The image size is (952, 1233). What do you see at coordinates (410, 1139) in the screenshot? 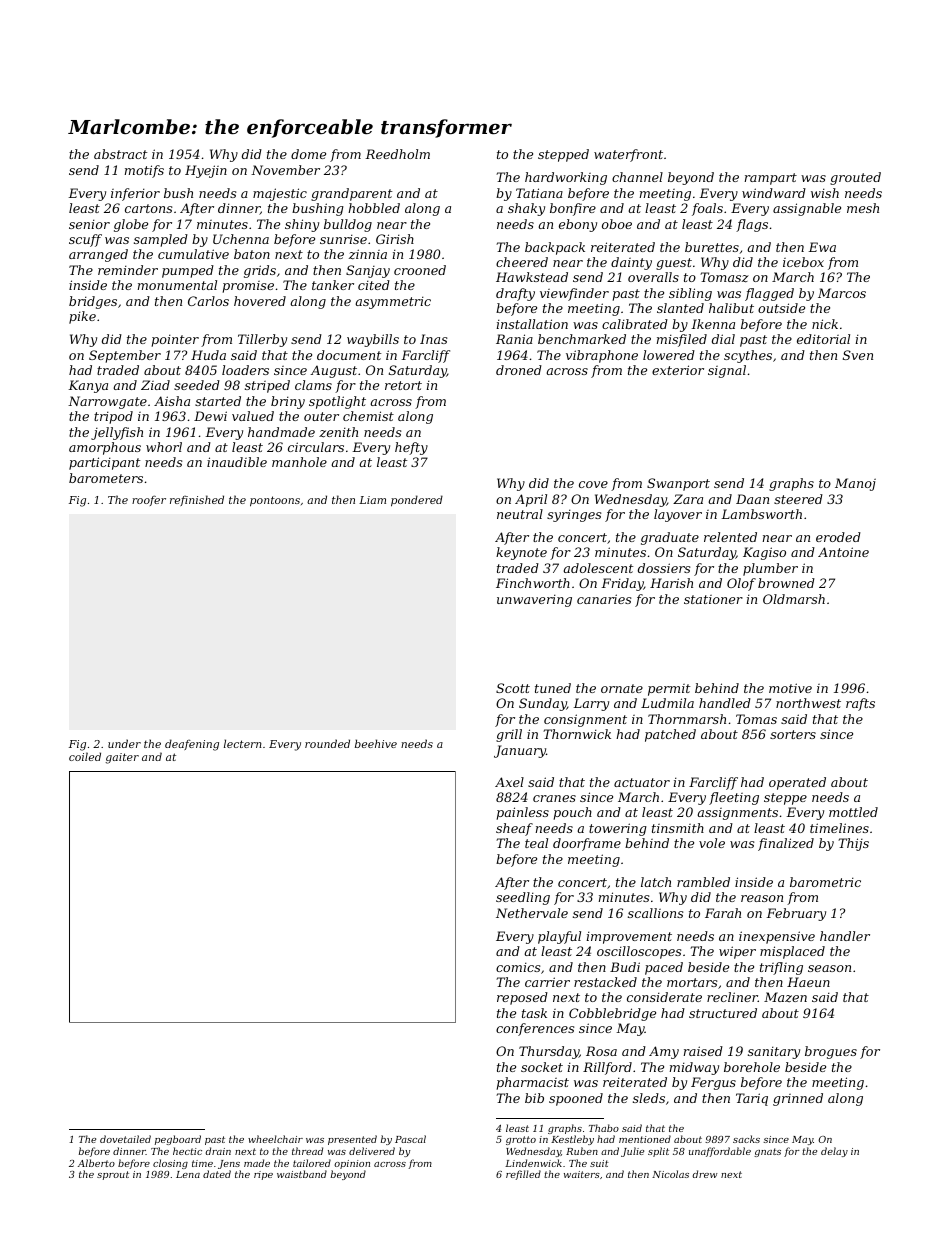
I see `Pascal` at bounding box center [410, 1139].
